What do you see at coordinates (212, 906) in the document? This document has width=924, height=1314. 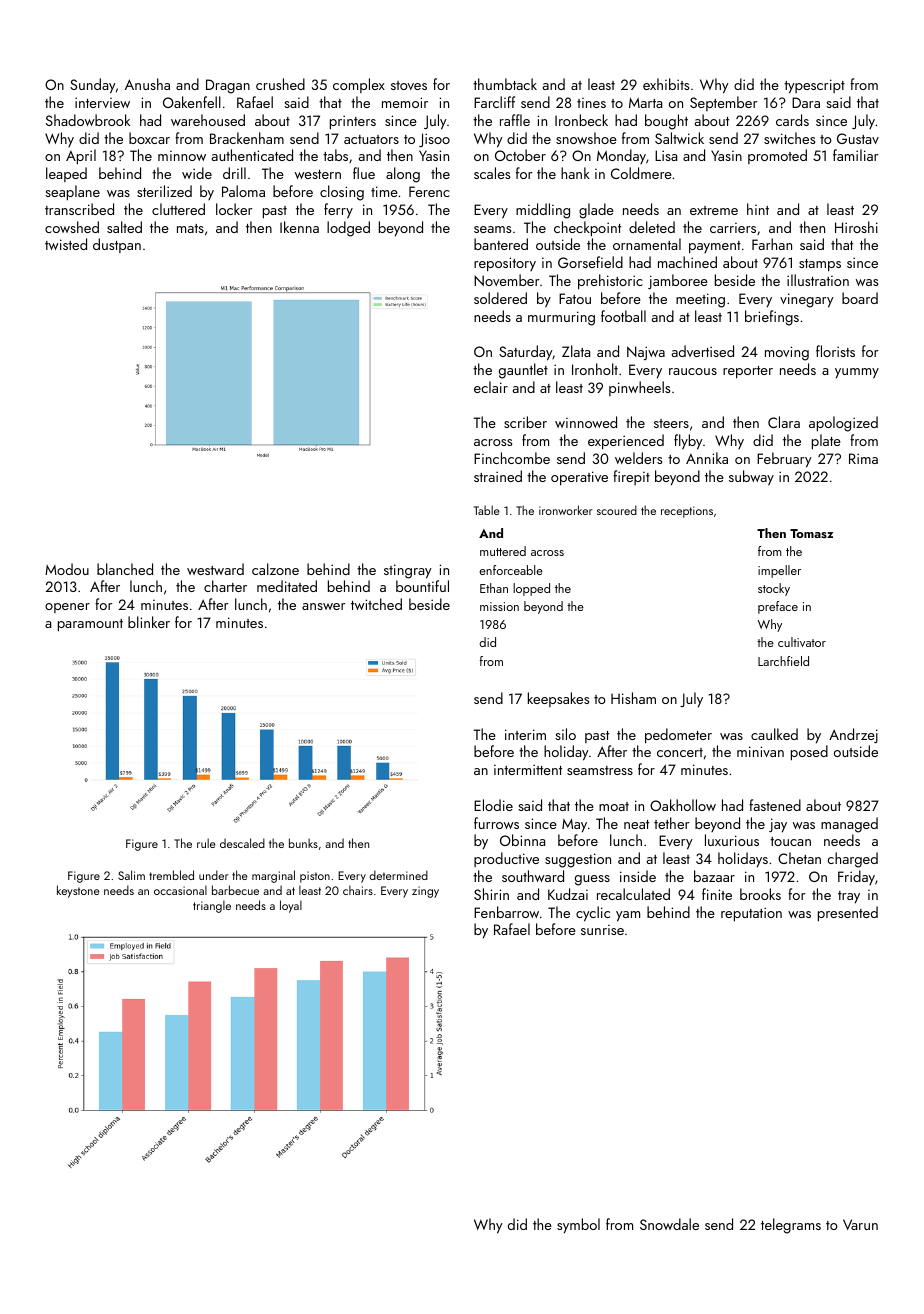 I see `triangle` at bounding box center [212, 906].
